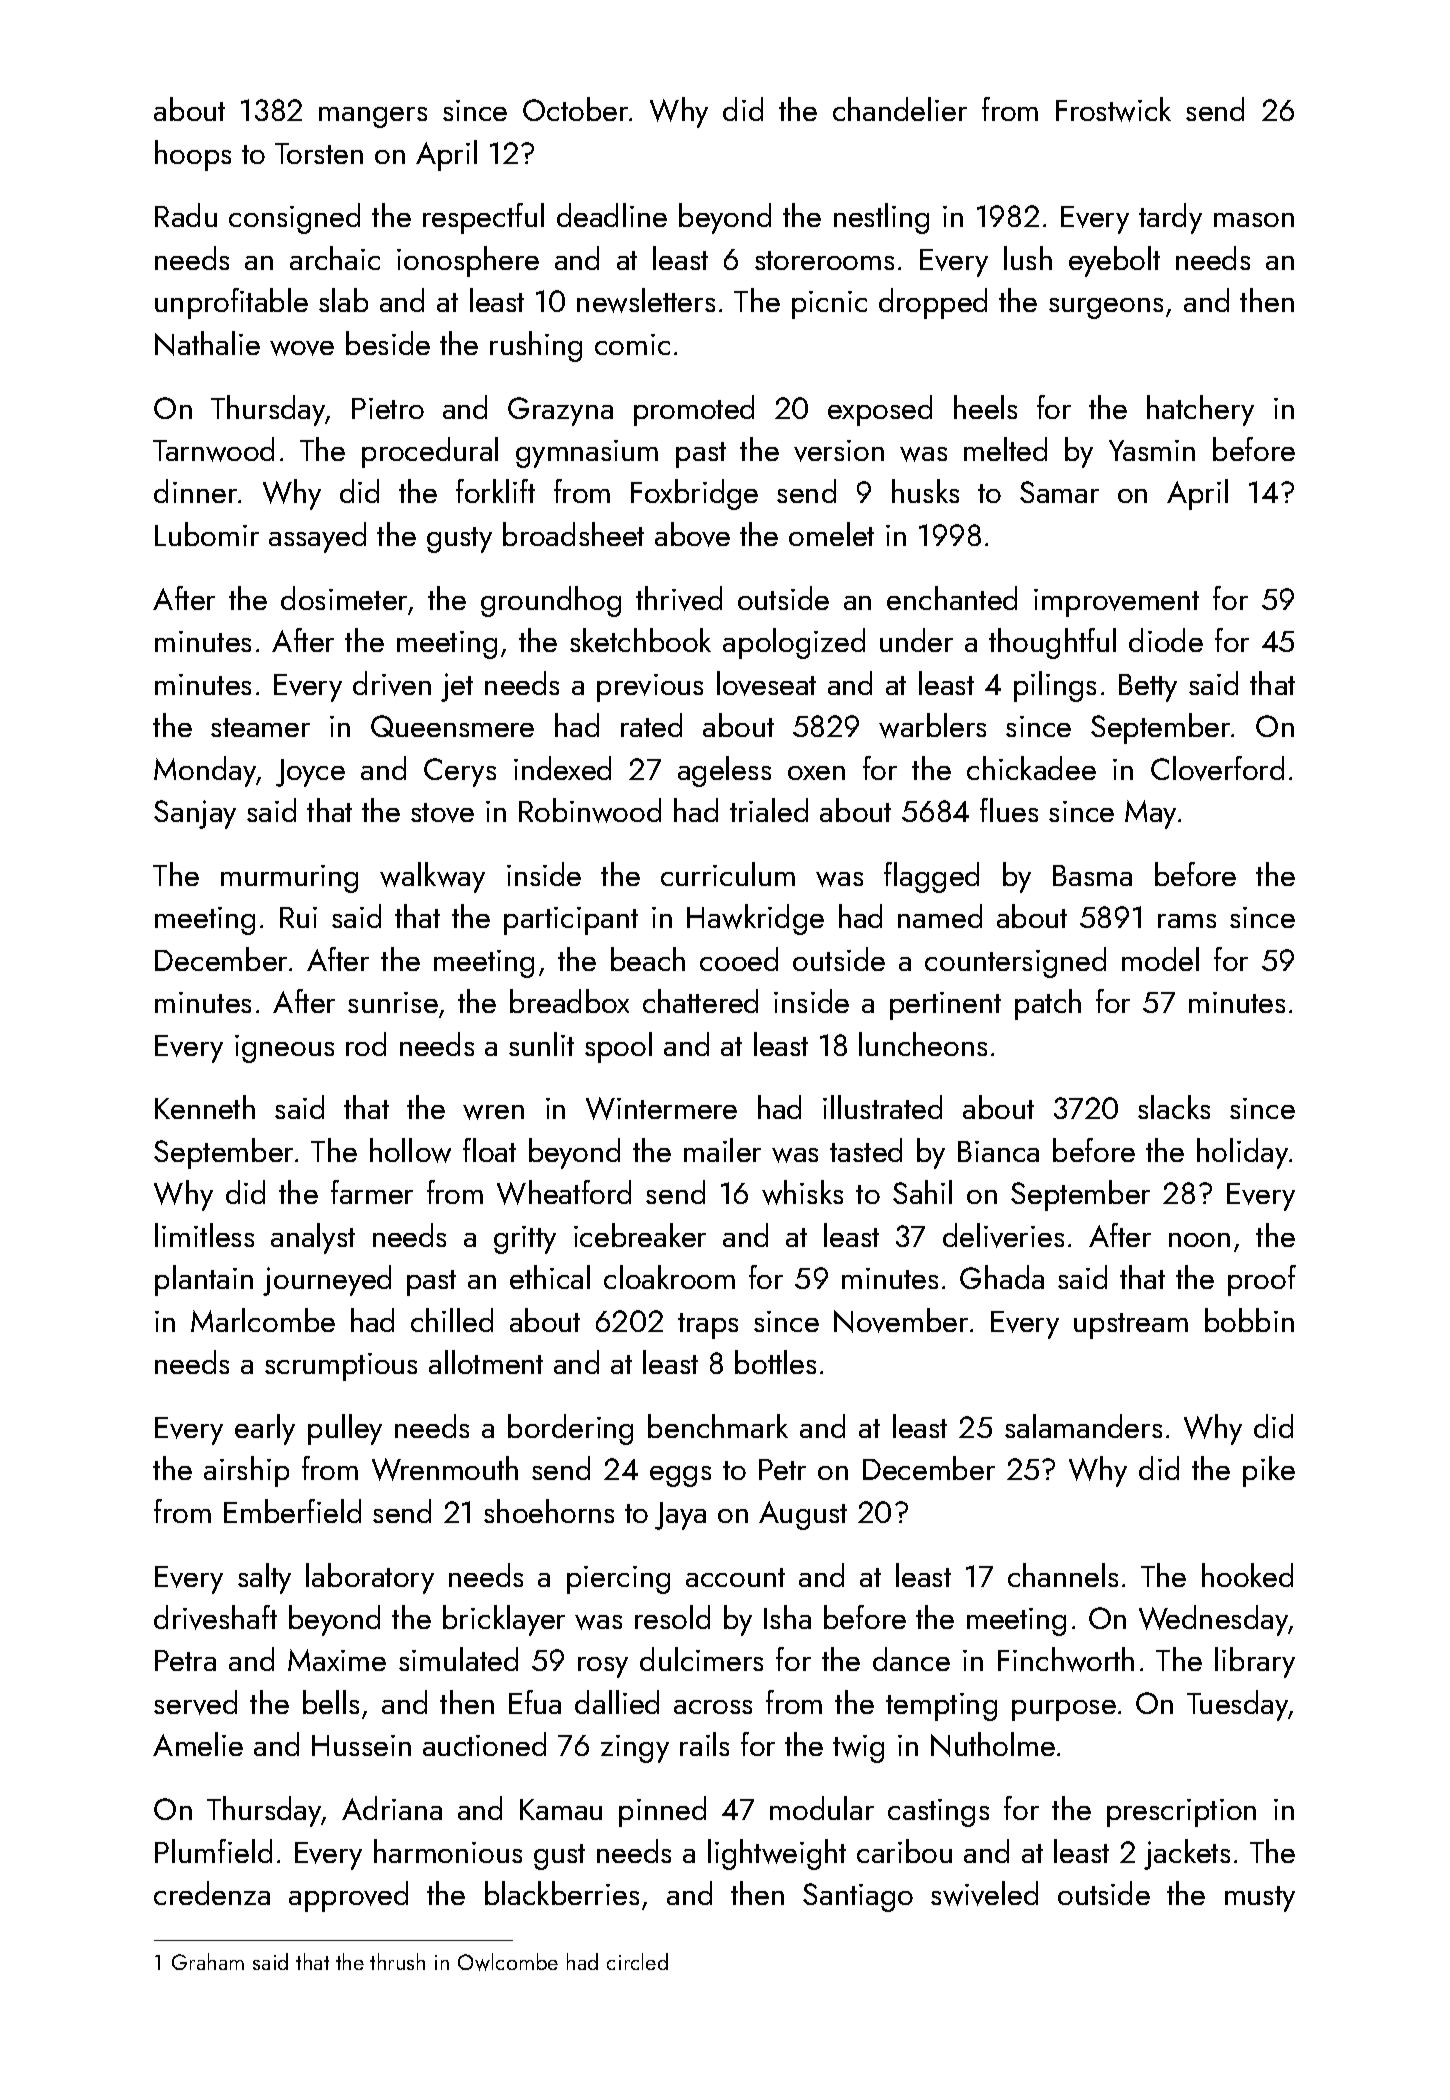 Image resolution: width=1450 pixels, height=2100 pixels. Describe the element at coordinates (508, 1962) in the screenshot. I see `Owlcombe` at that location.
